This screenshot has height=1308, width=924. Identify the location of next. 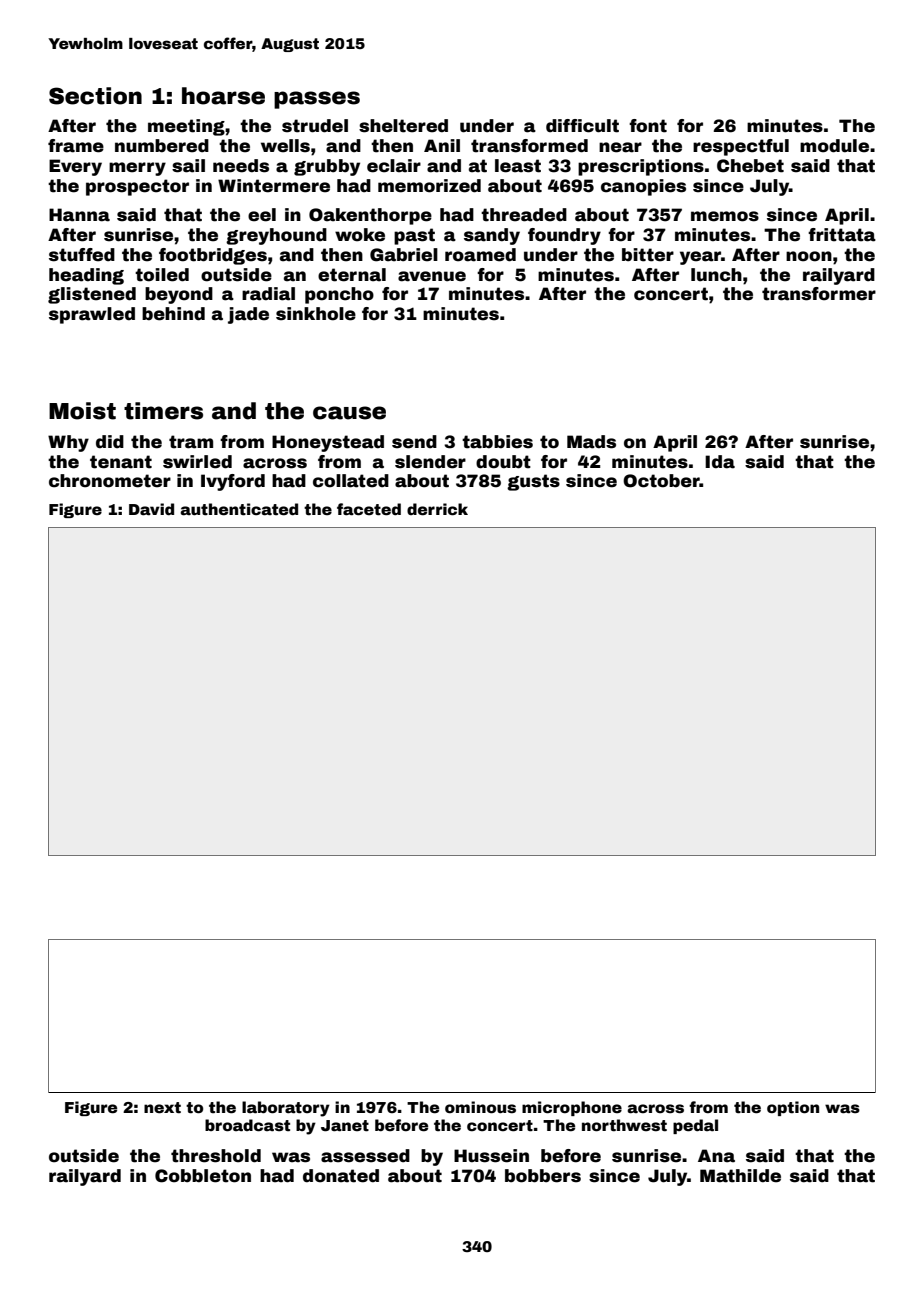
(162, 1108).
